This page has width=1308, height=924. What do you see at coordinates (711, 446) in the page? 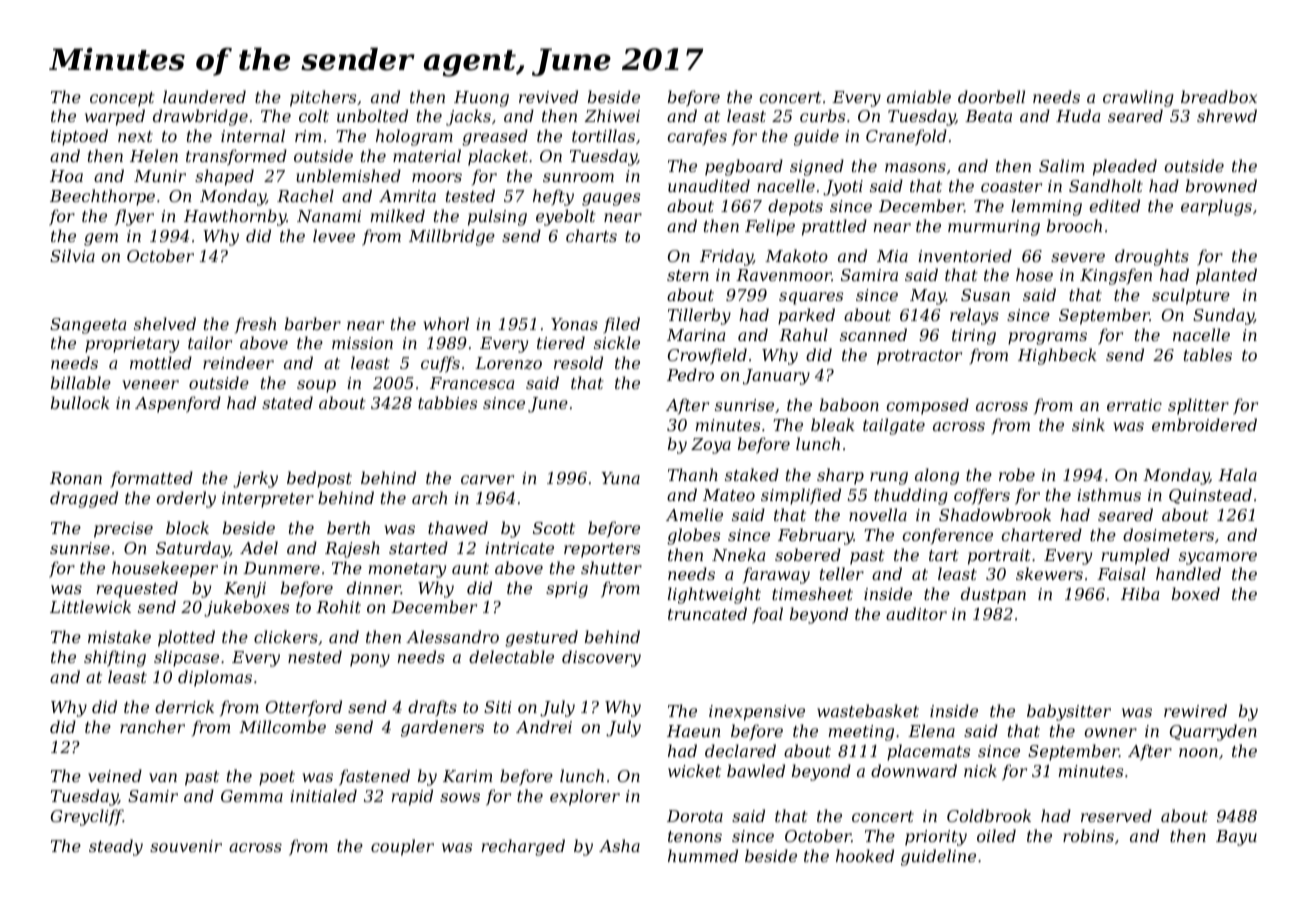
I see `Zoya` at bounding box center [711, 446].
